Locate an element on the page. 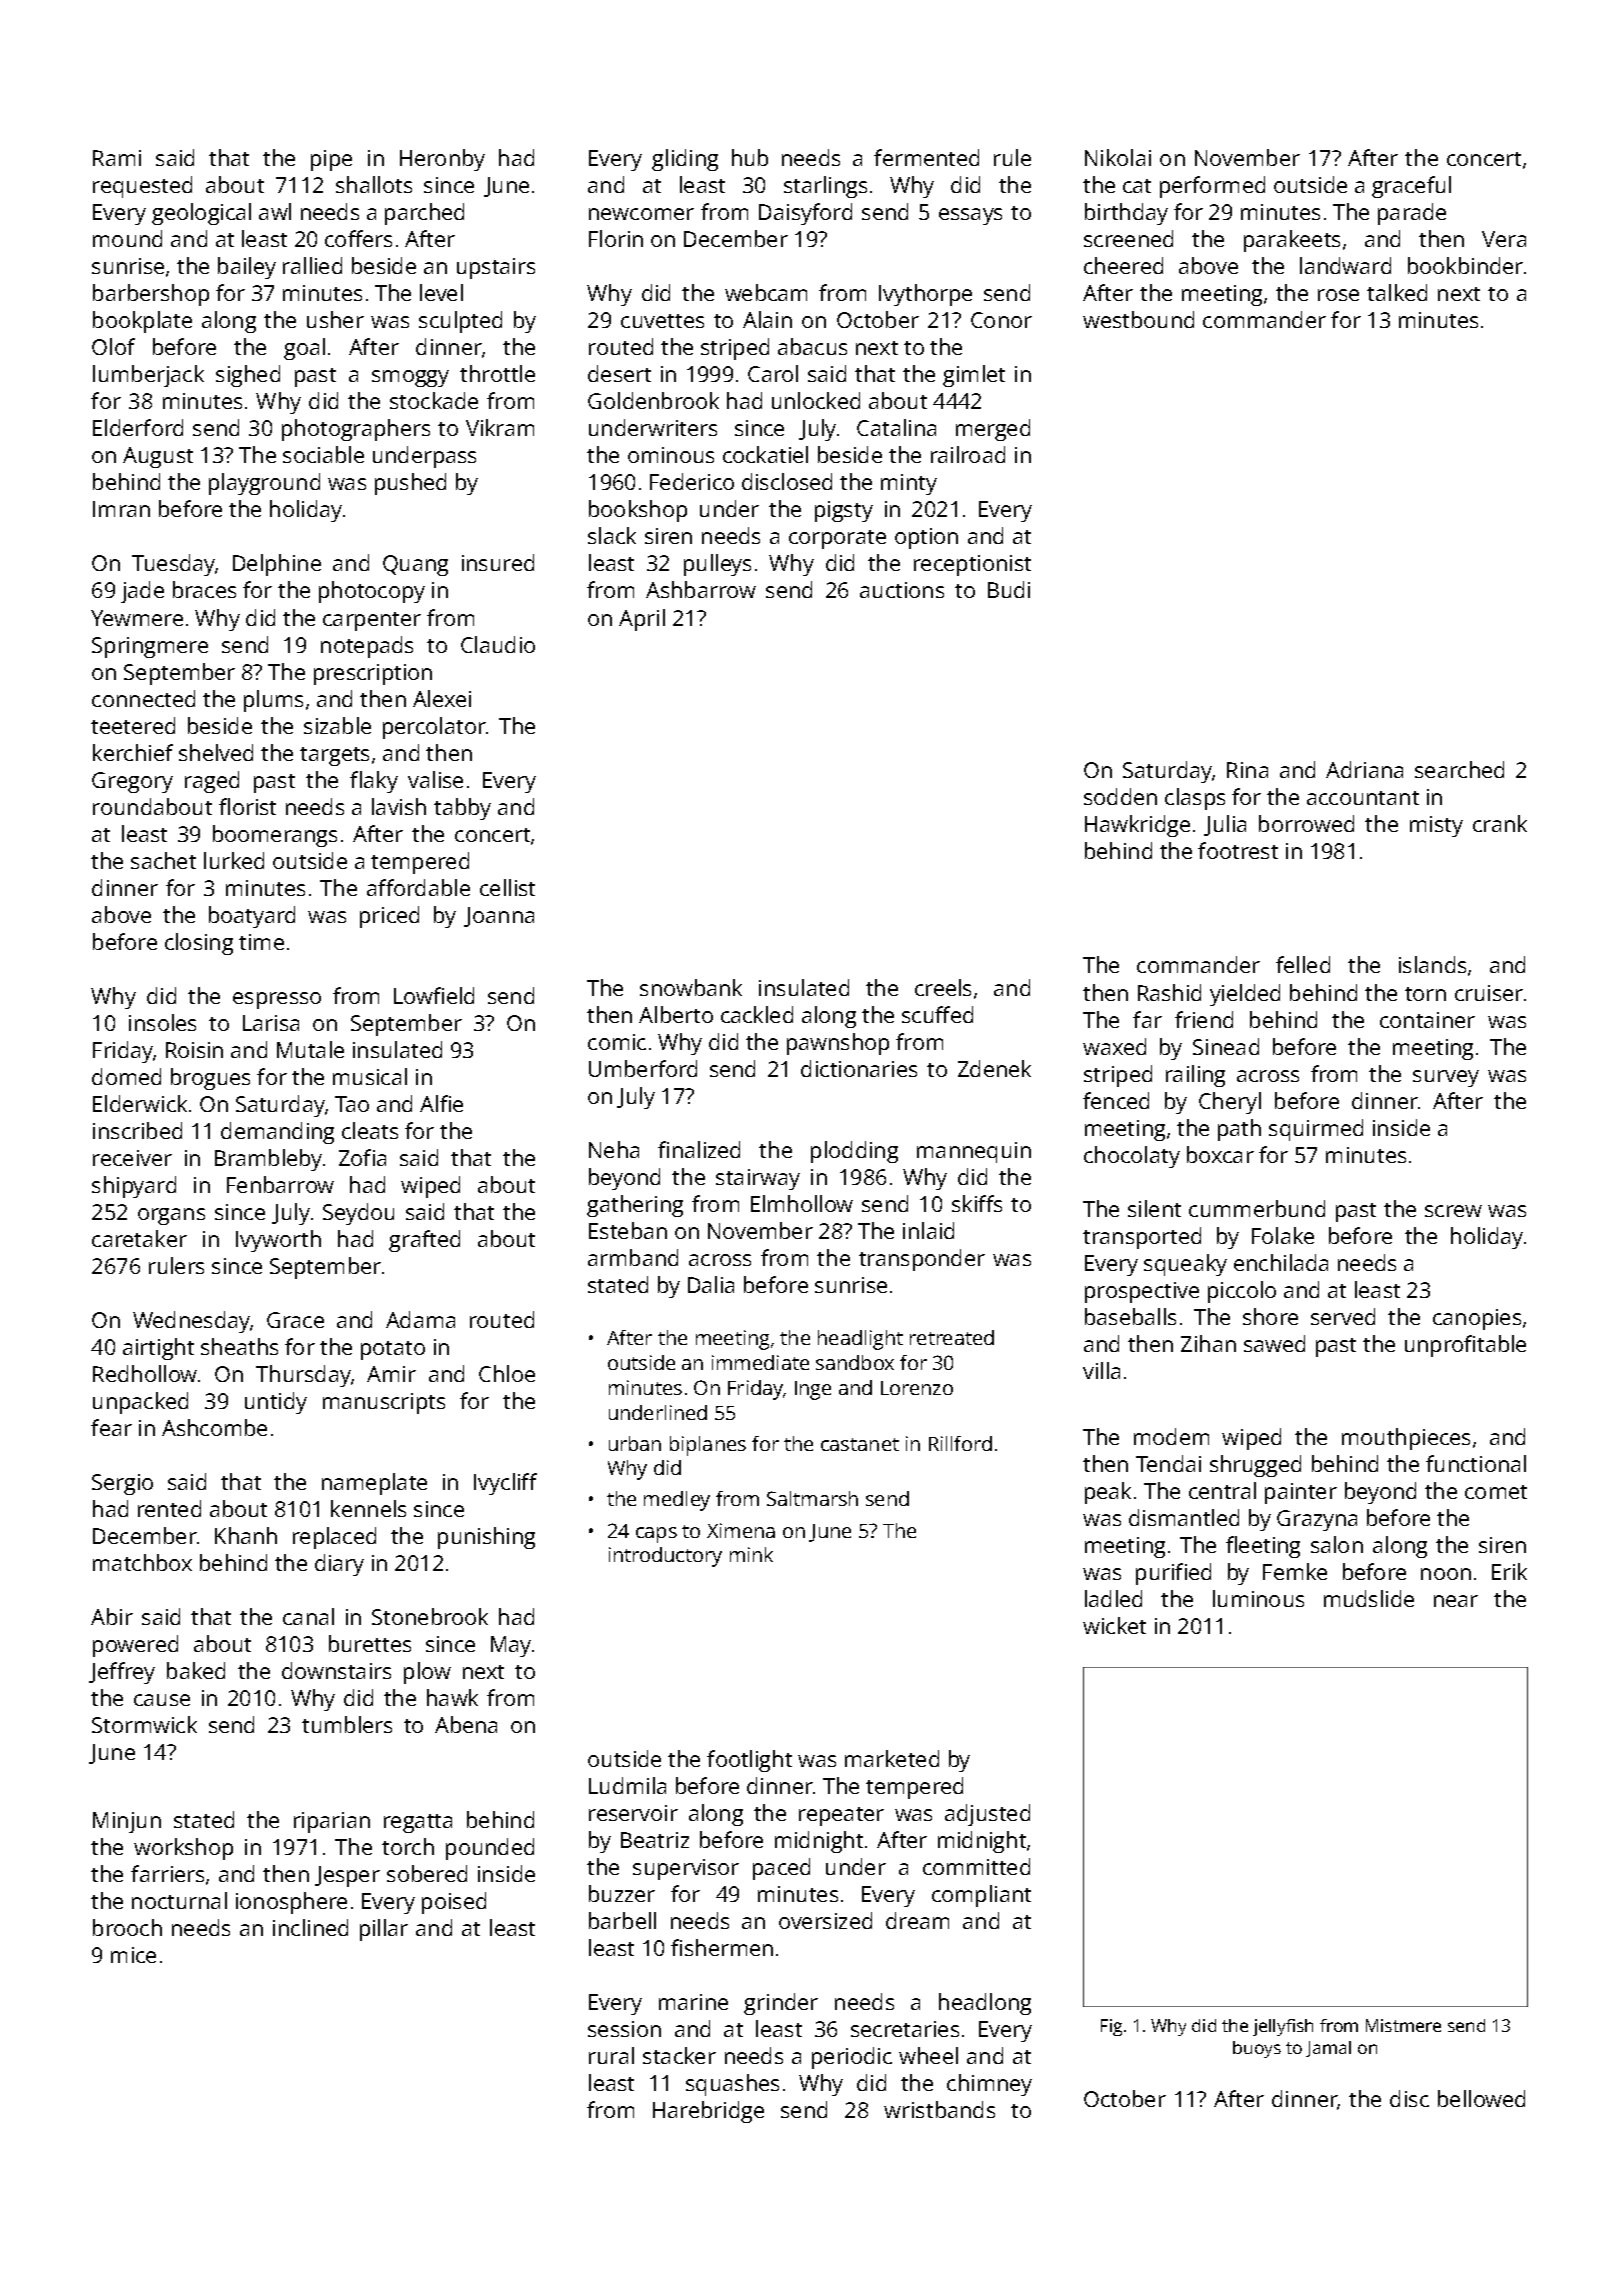 Image resolution: width=1620 pixels, height=2292 pixels. creels is located at coordinates (943, 987).
